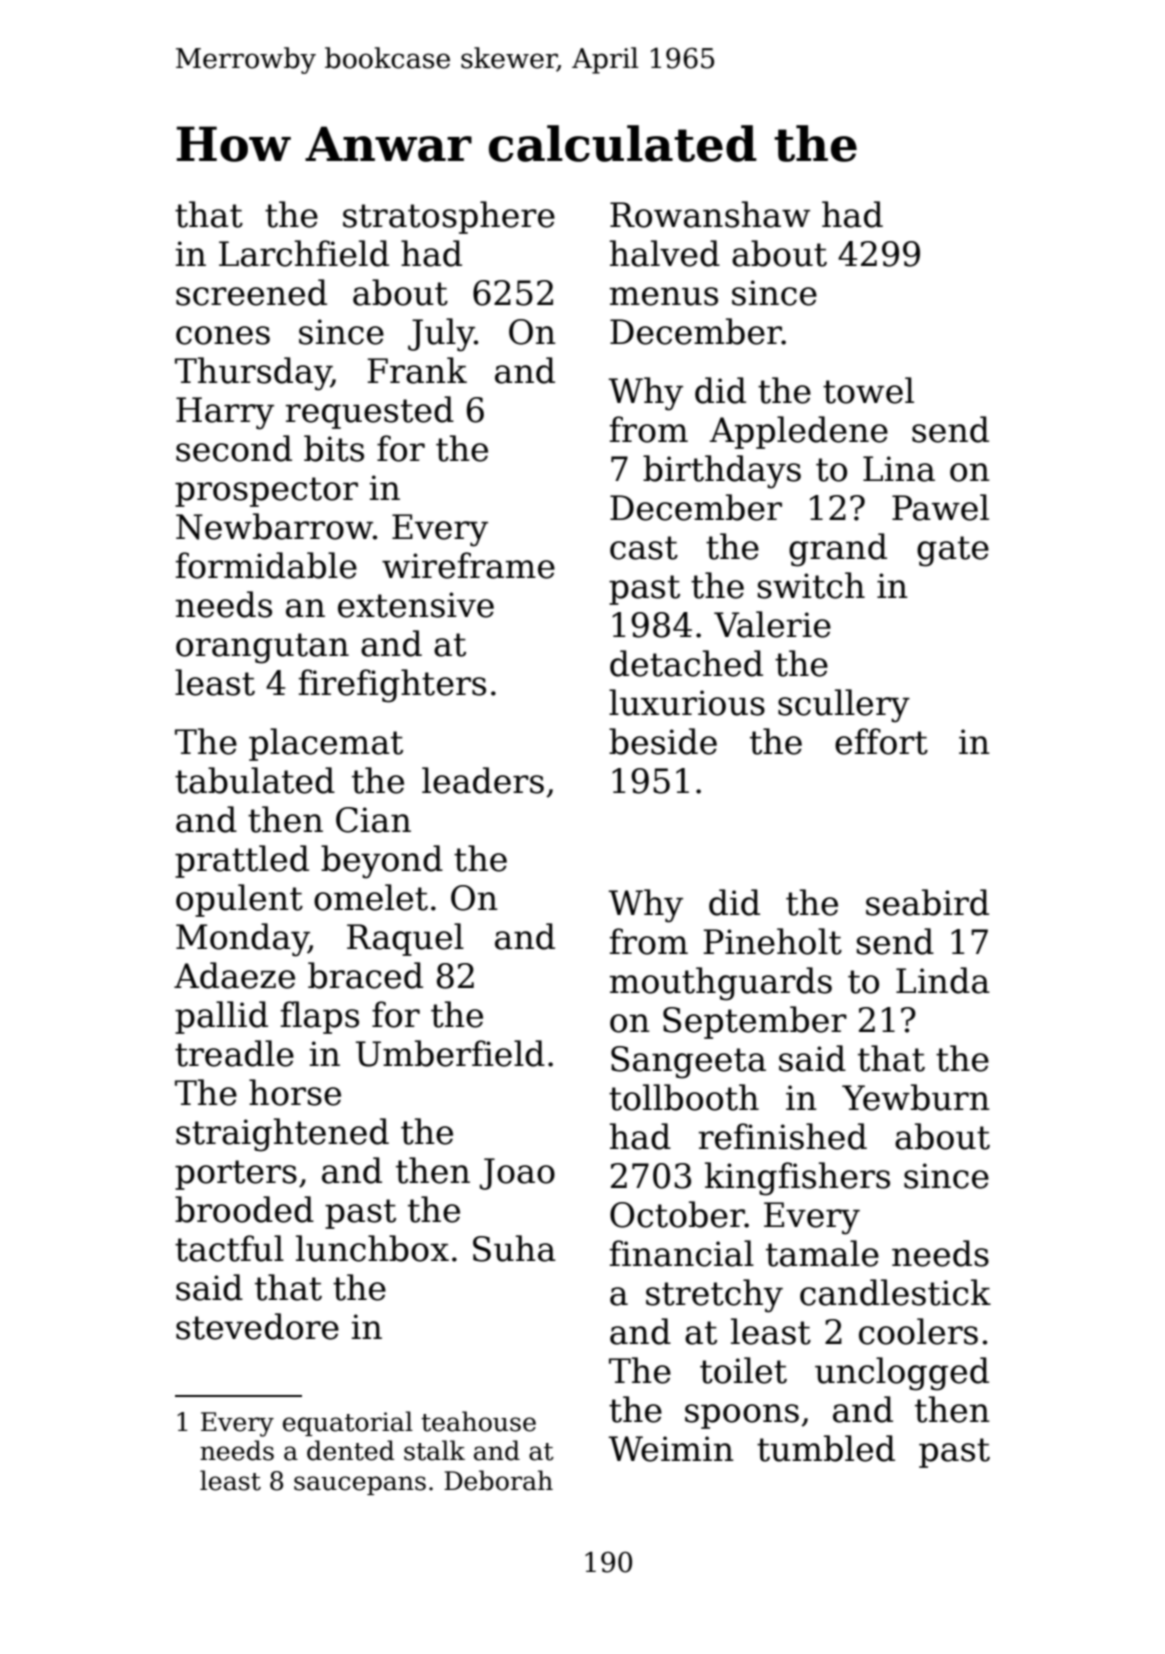 This screenshot has height=1654, width=1165. What do you see at coordinates (953, 551) in the screenshot?
I see `gate` at bounding box center [953, 551].
